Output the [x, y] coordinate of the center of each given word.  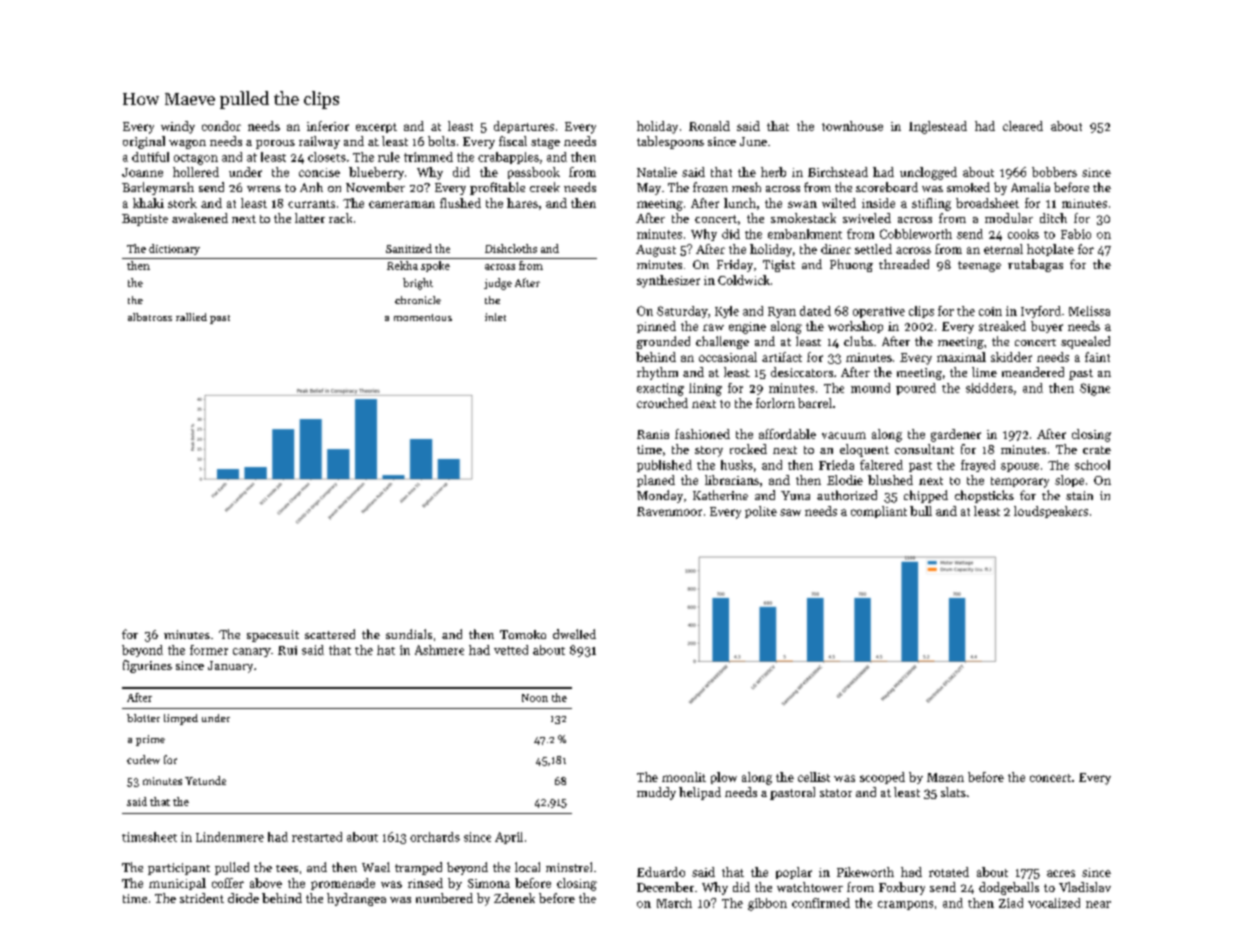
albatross [150, 317]
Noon [535, 698]
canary [252, 652]
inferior [328, 126]
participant [179, 869]
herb [773, 172]
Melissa [1089, 311]
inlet [495, 317]
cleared [1023, 126]
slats [953, 792]
